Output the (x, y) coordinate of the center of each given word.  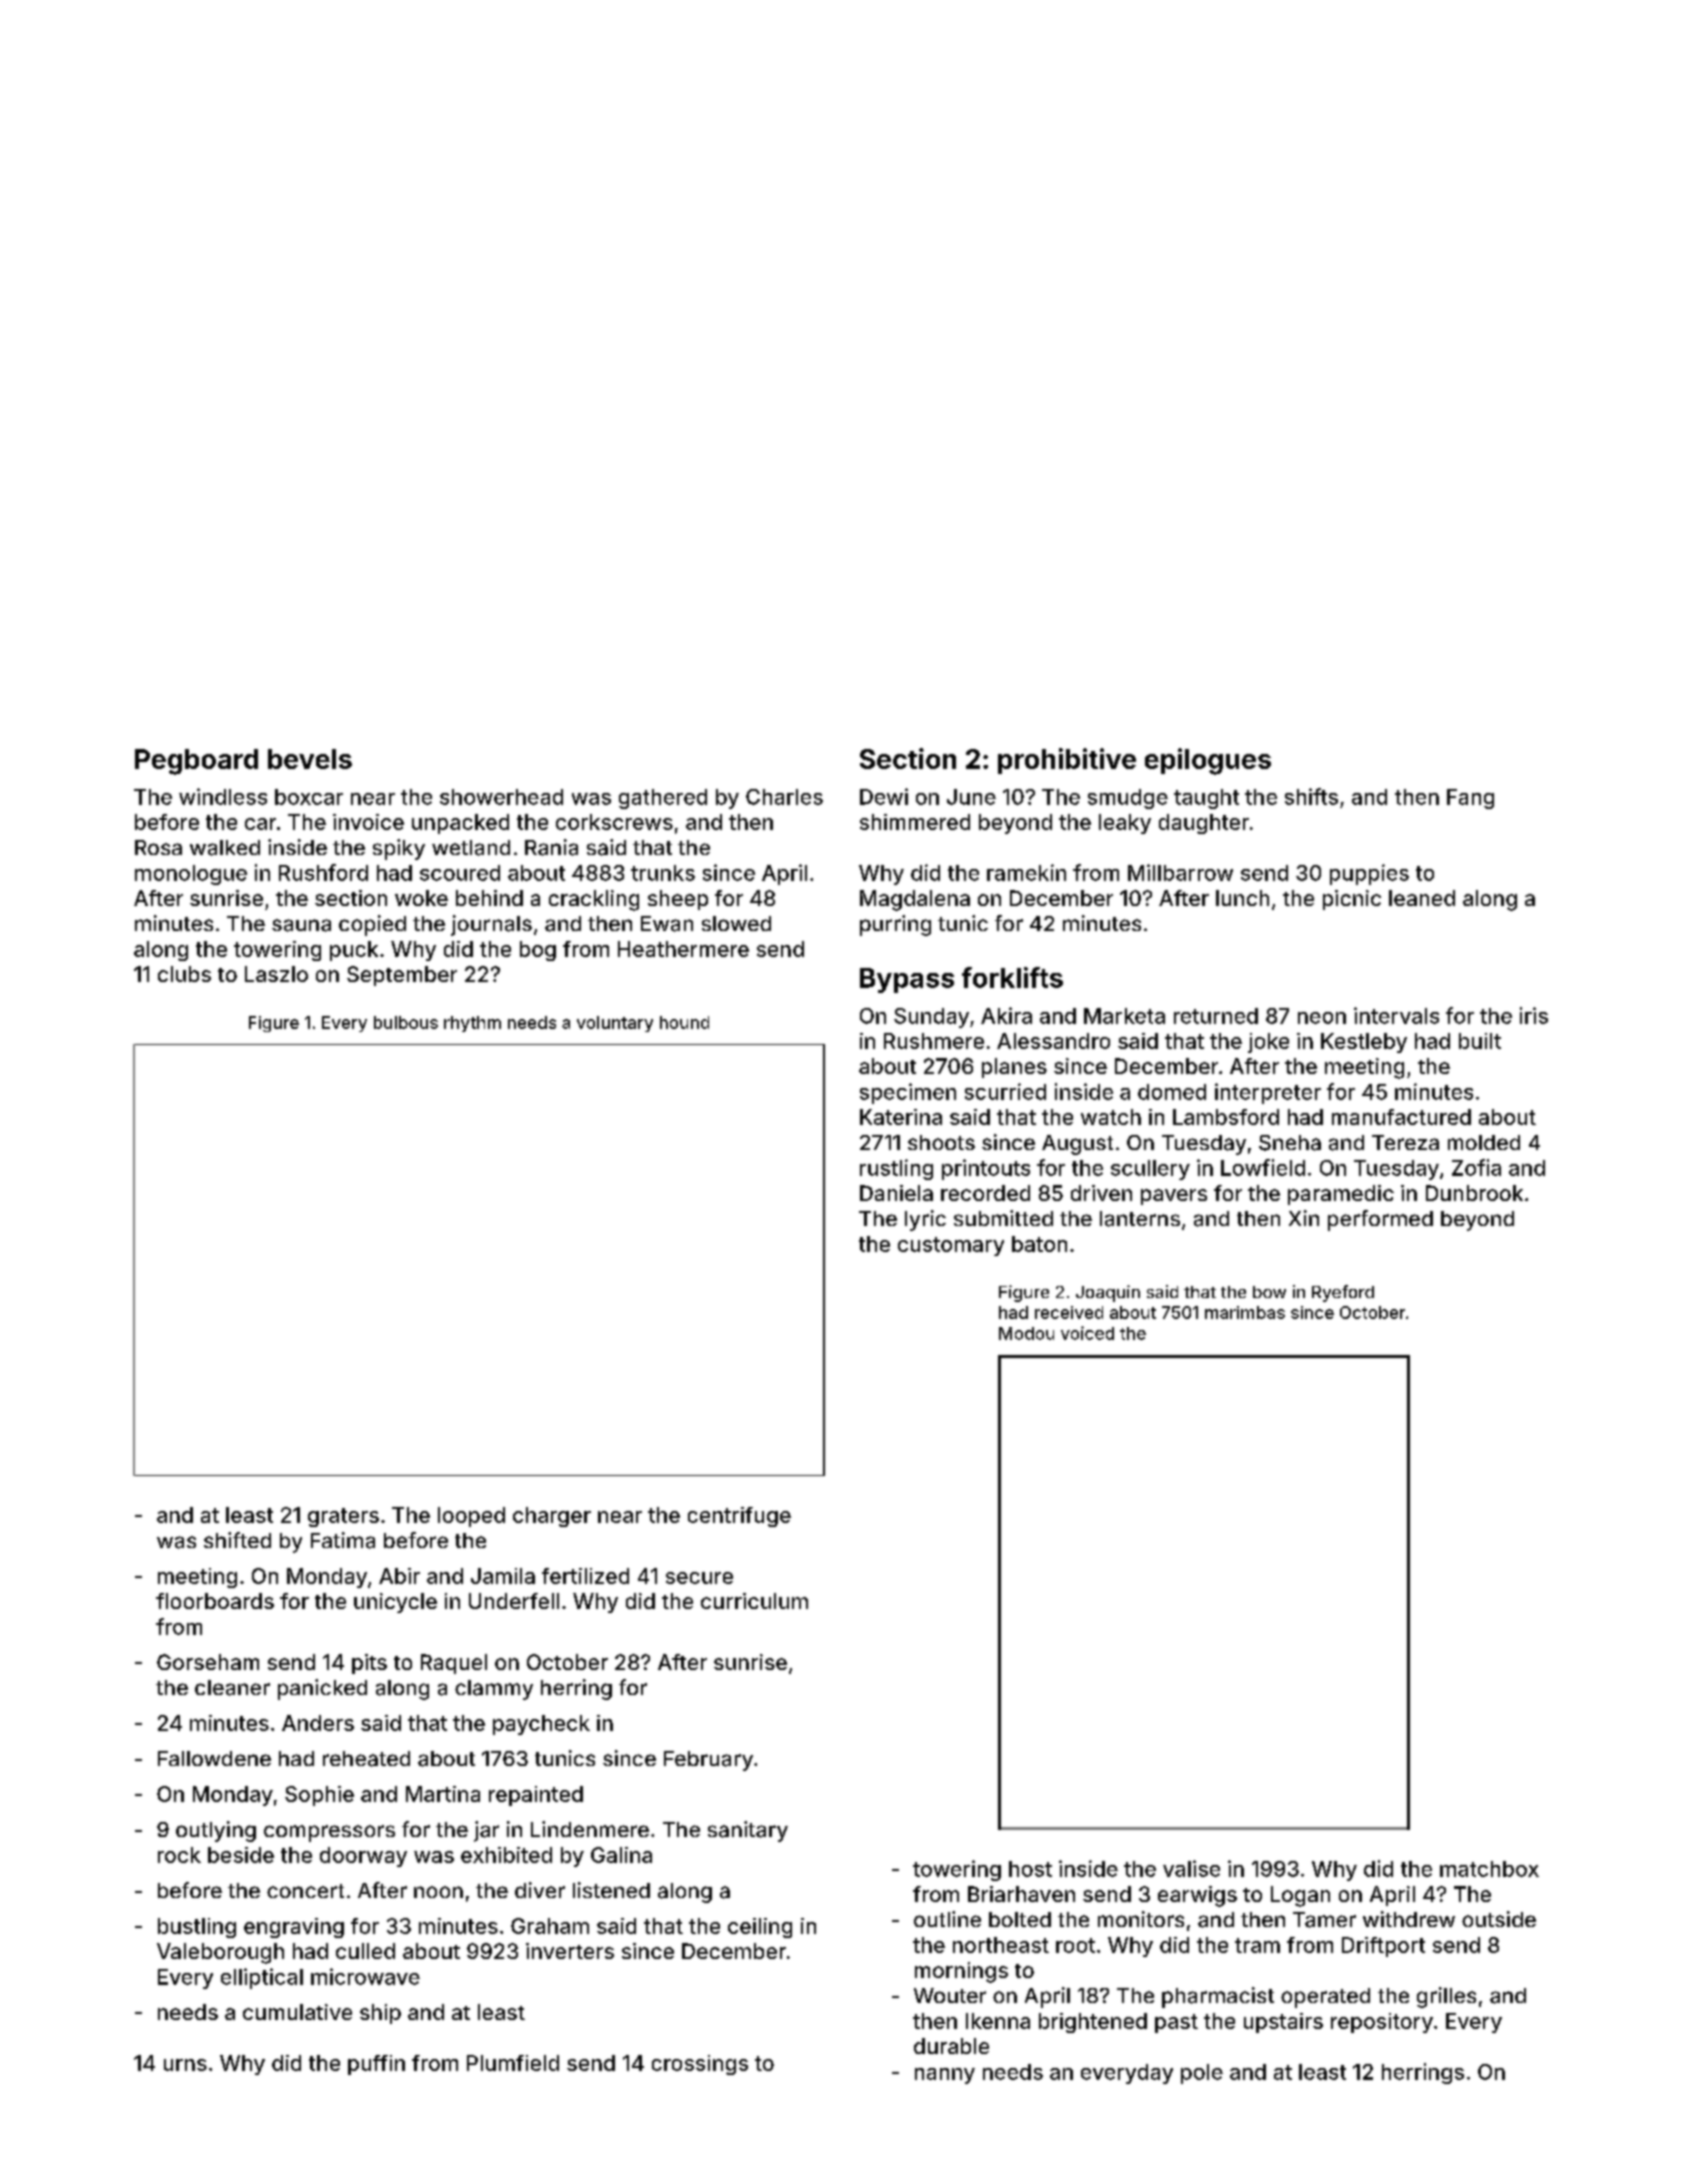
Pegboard (196, 762)
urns (185, 2065)
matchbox (1489, 1869)
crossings (700, 2065)
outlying (216, 1831)
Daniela (896, 1193)
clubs (184, 974)
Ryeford (1343, 1293)
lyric (925, 1220)
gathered (663, 799)
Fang (1470, 799)
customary (951, 1246)
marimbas (1245, 1312)
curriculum (754, 1601)
